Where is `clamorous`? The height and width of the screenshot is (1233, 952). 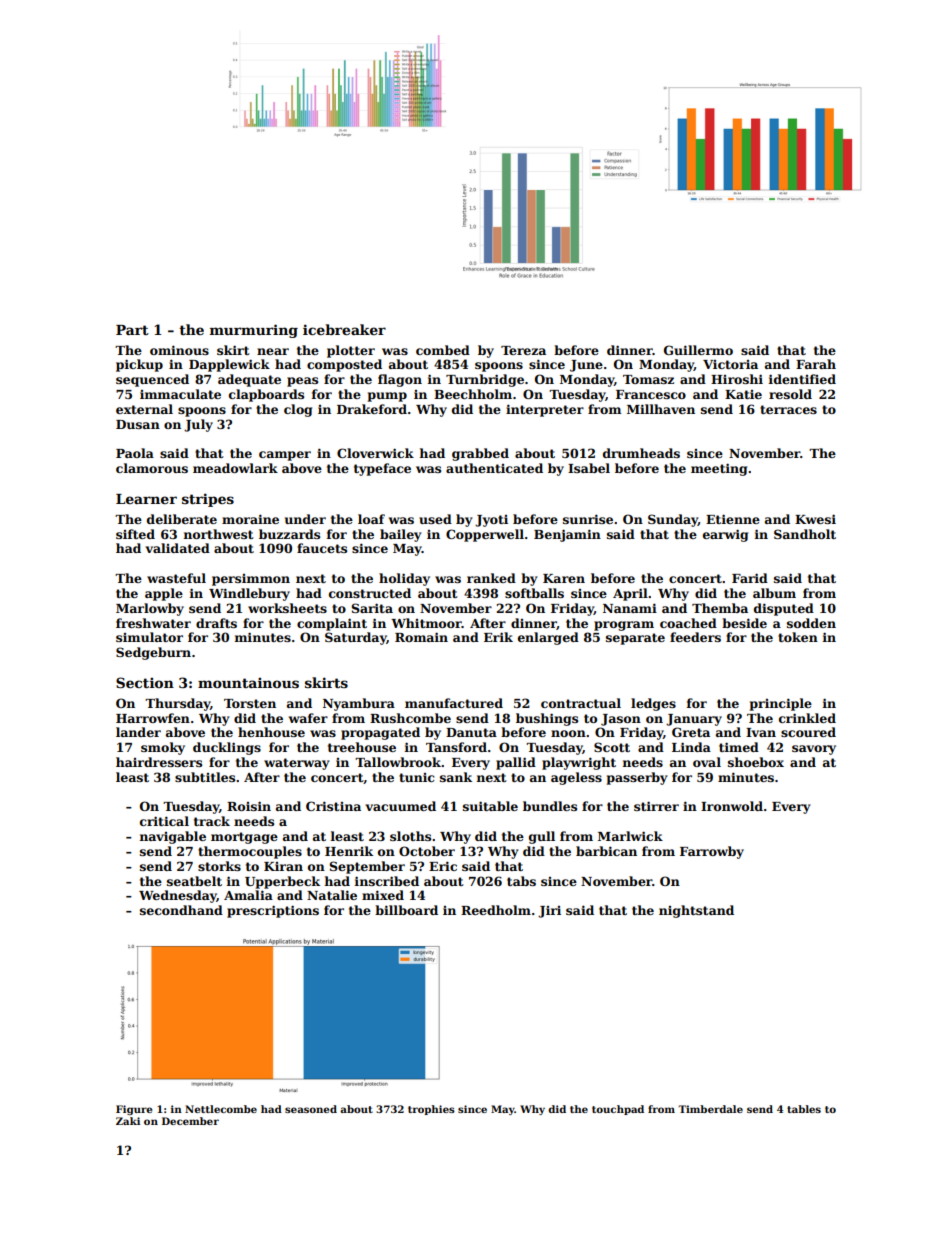 clamorous is located at coordinates (152, 468).
